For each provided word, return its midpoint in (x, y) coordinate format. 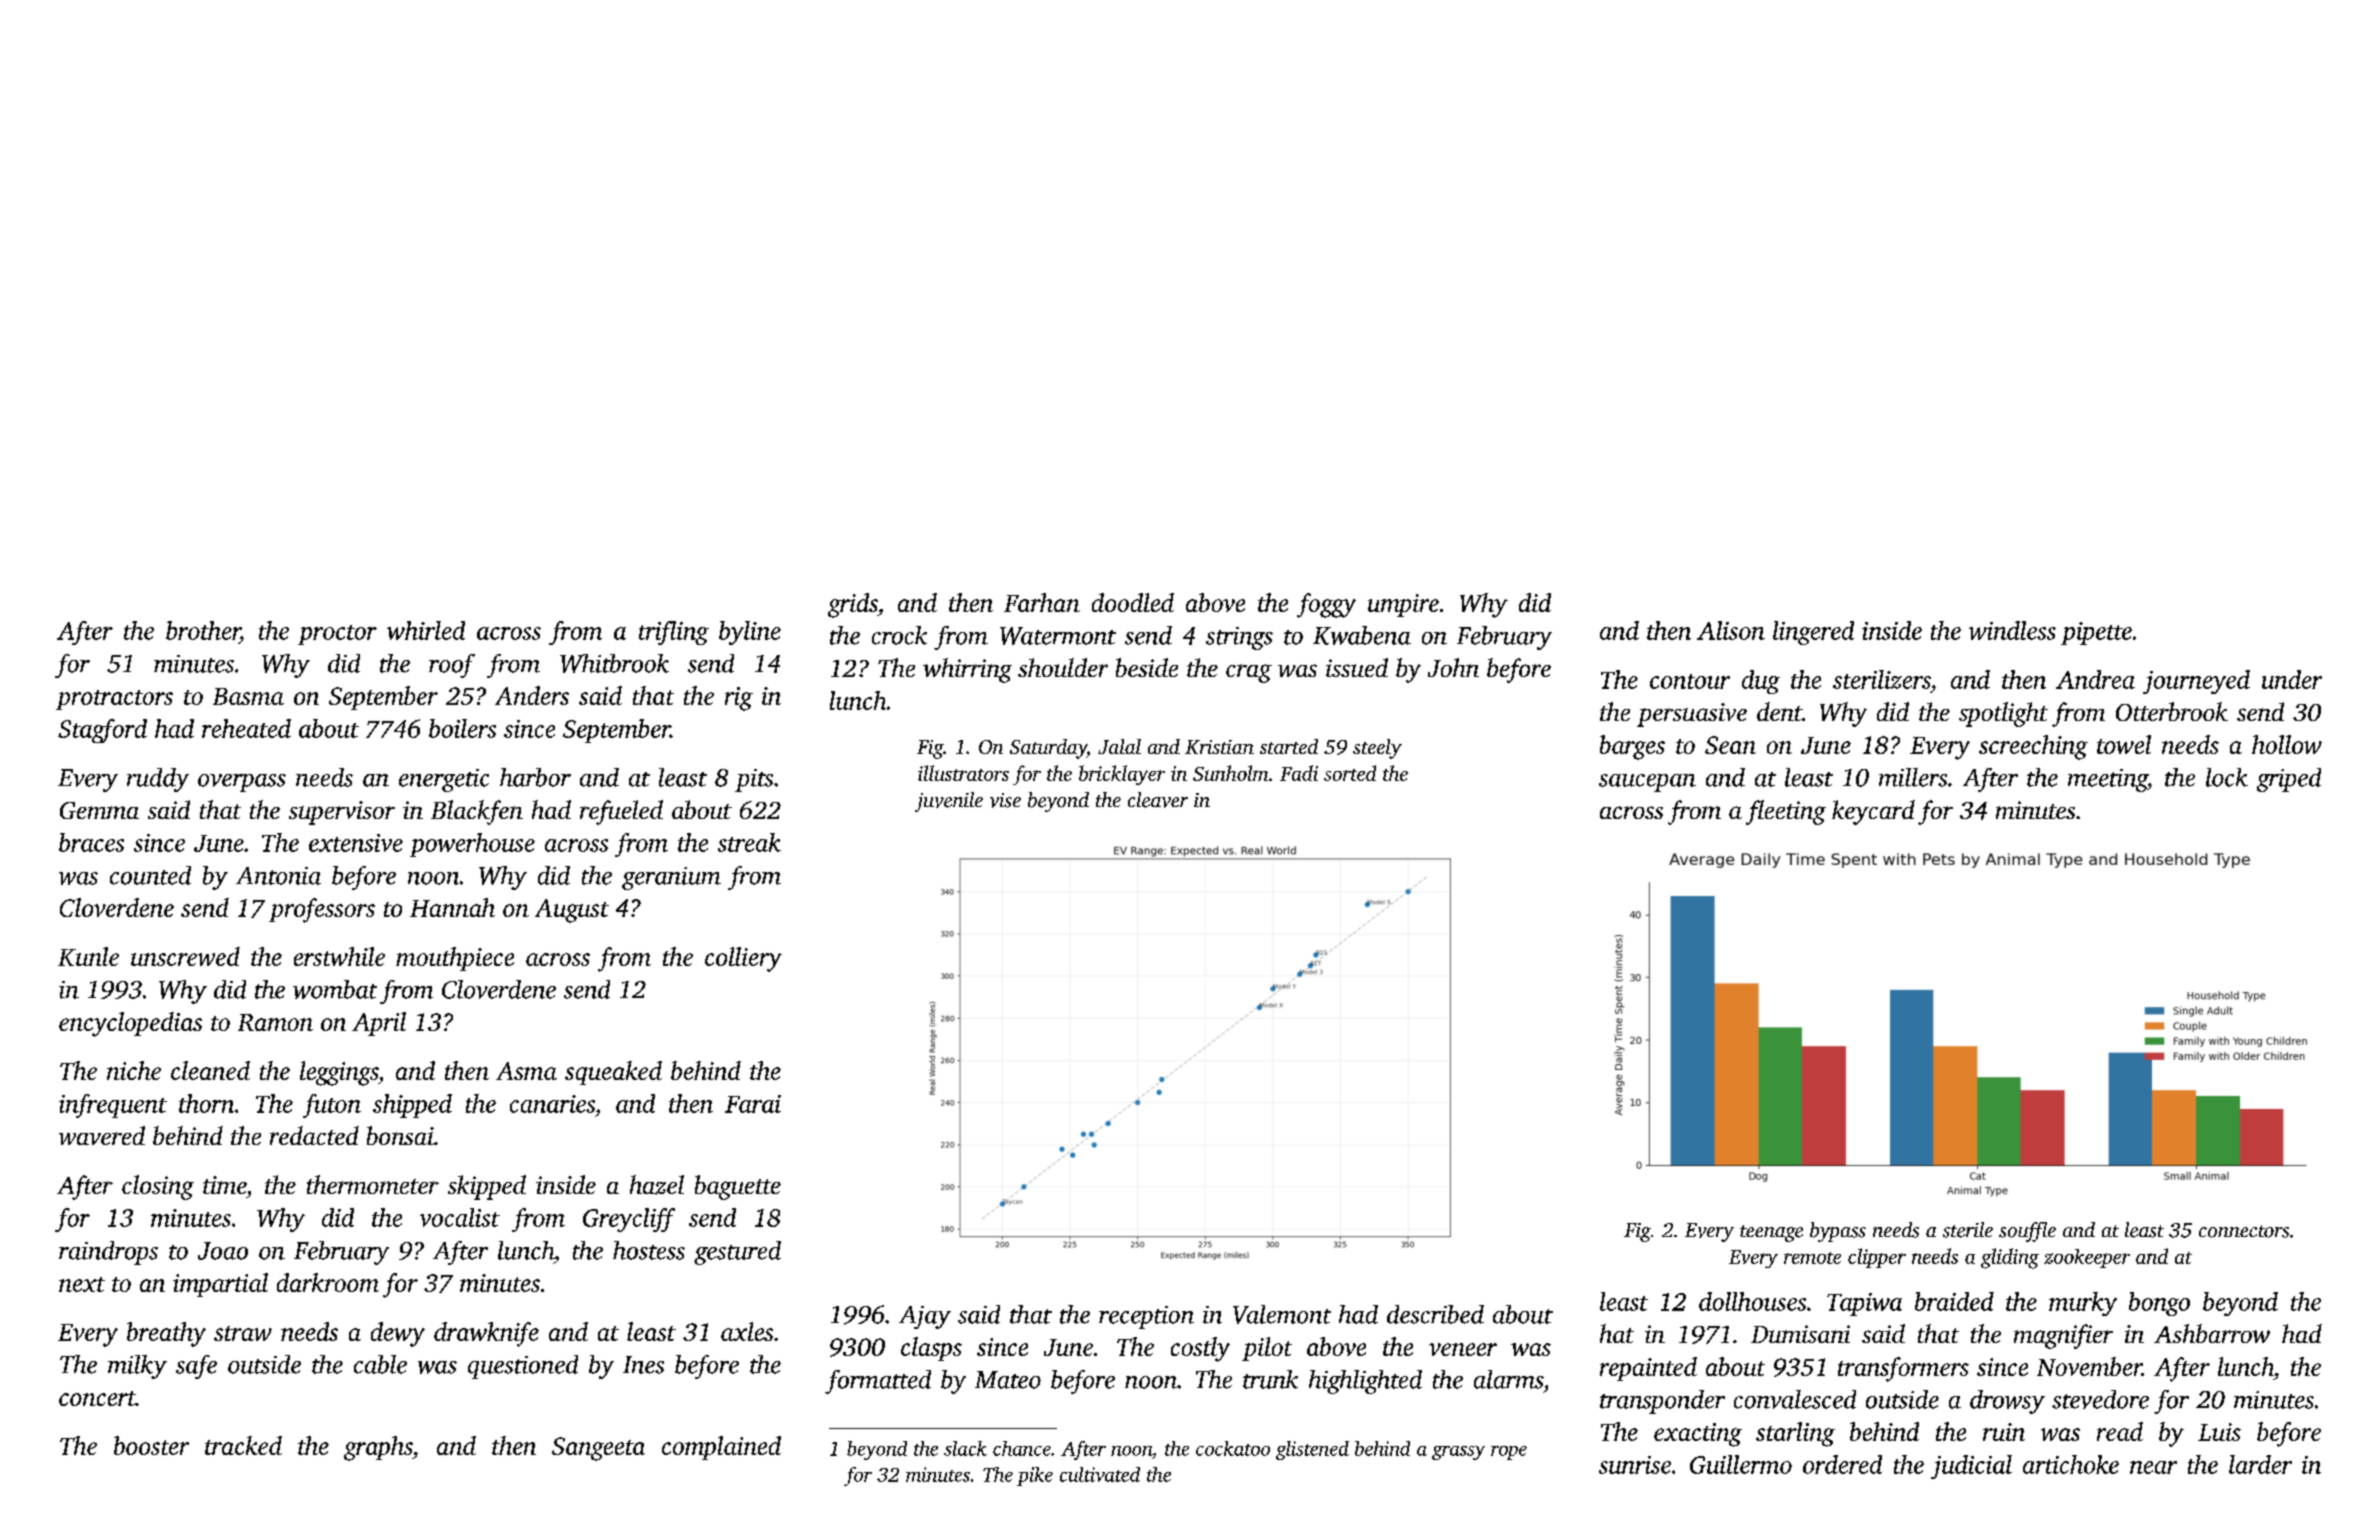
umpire (1403, 605)
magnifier (2063, 1336)
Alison (1731, 630)
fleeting (1786, 812)
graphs (378, 1448)
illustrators (963, 773)
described (1435, 1314)
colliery (743, 959)
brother (203, 630)
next (82, 1284)
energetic (444, 780)
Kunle (88, 956)
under (2292, 679)
